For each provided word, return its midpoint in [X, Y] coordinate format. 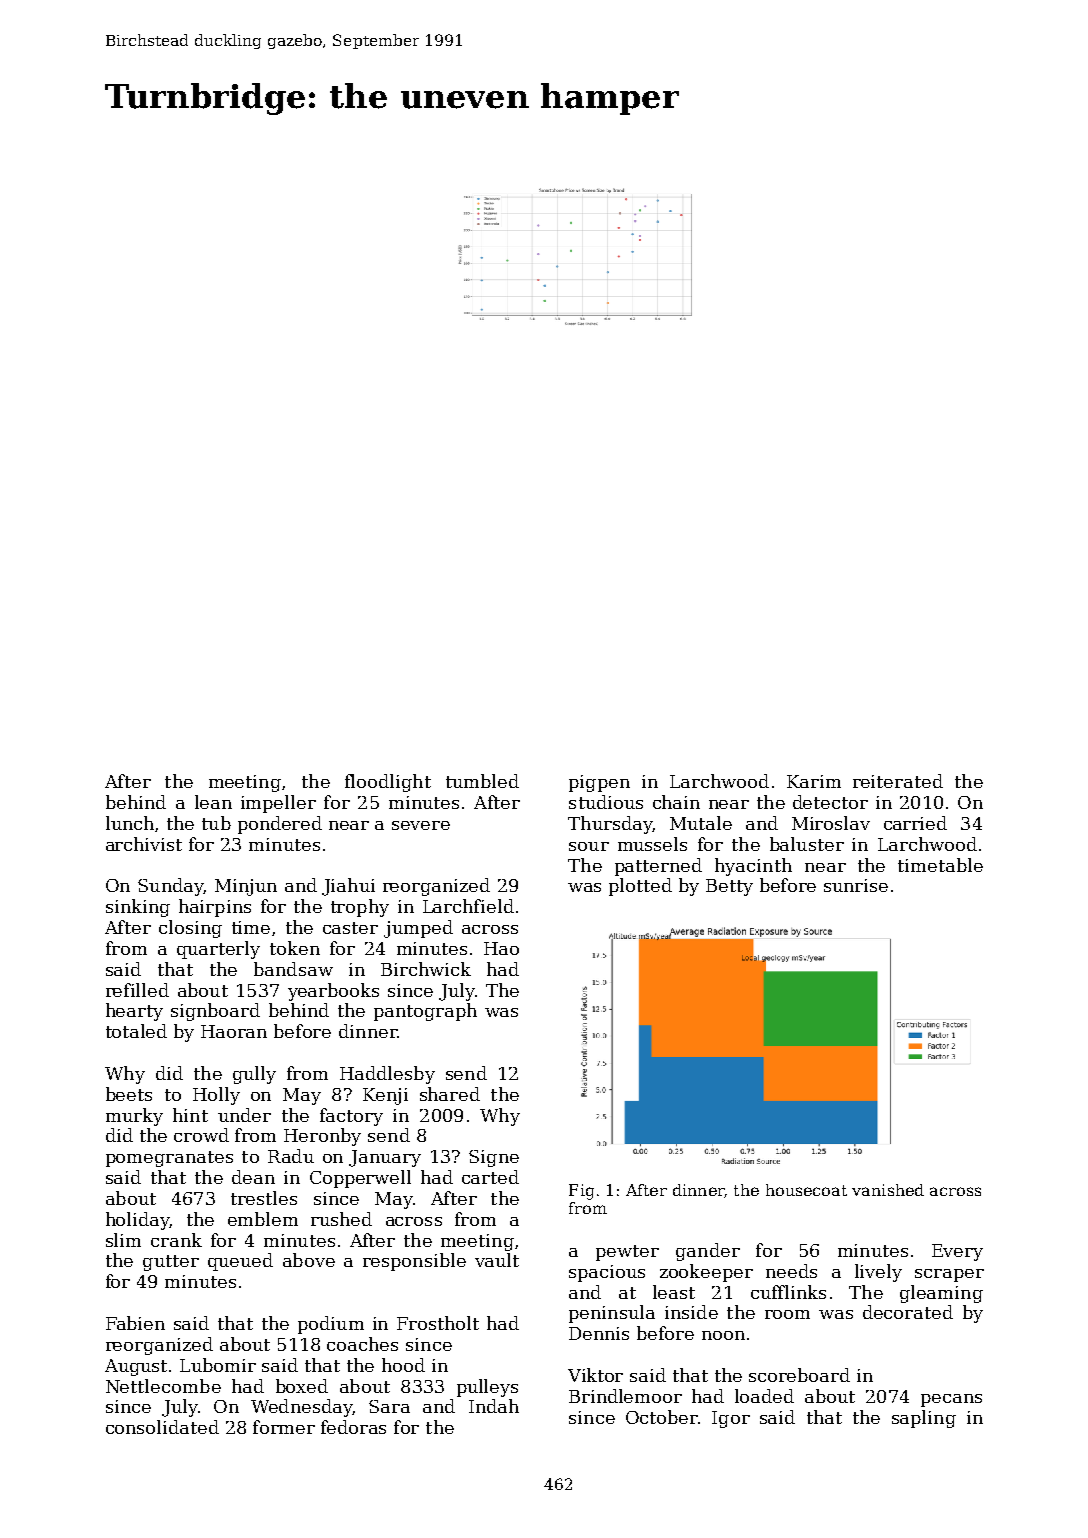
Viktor [595, 1375]
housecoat [806, 1190]
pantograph [425, 1012]
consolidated [162, 1427]
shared [450, 1094]
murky [134, 1117]
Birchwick [426, 969]
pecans [951, 1400]
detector [830, 802]
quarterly [218, 950]
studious [606, 802]
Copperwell [360, 1179]
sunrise [856, 885]
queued [240, 1262]
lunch [130, 823]
